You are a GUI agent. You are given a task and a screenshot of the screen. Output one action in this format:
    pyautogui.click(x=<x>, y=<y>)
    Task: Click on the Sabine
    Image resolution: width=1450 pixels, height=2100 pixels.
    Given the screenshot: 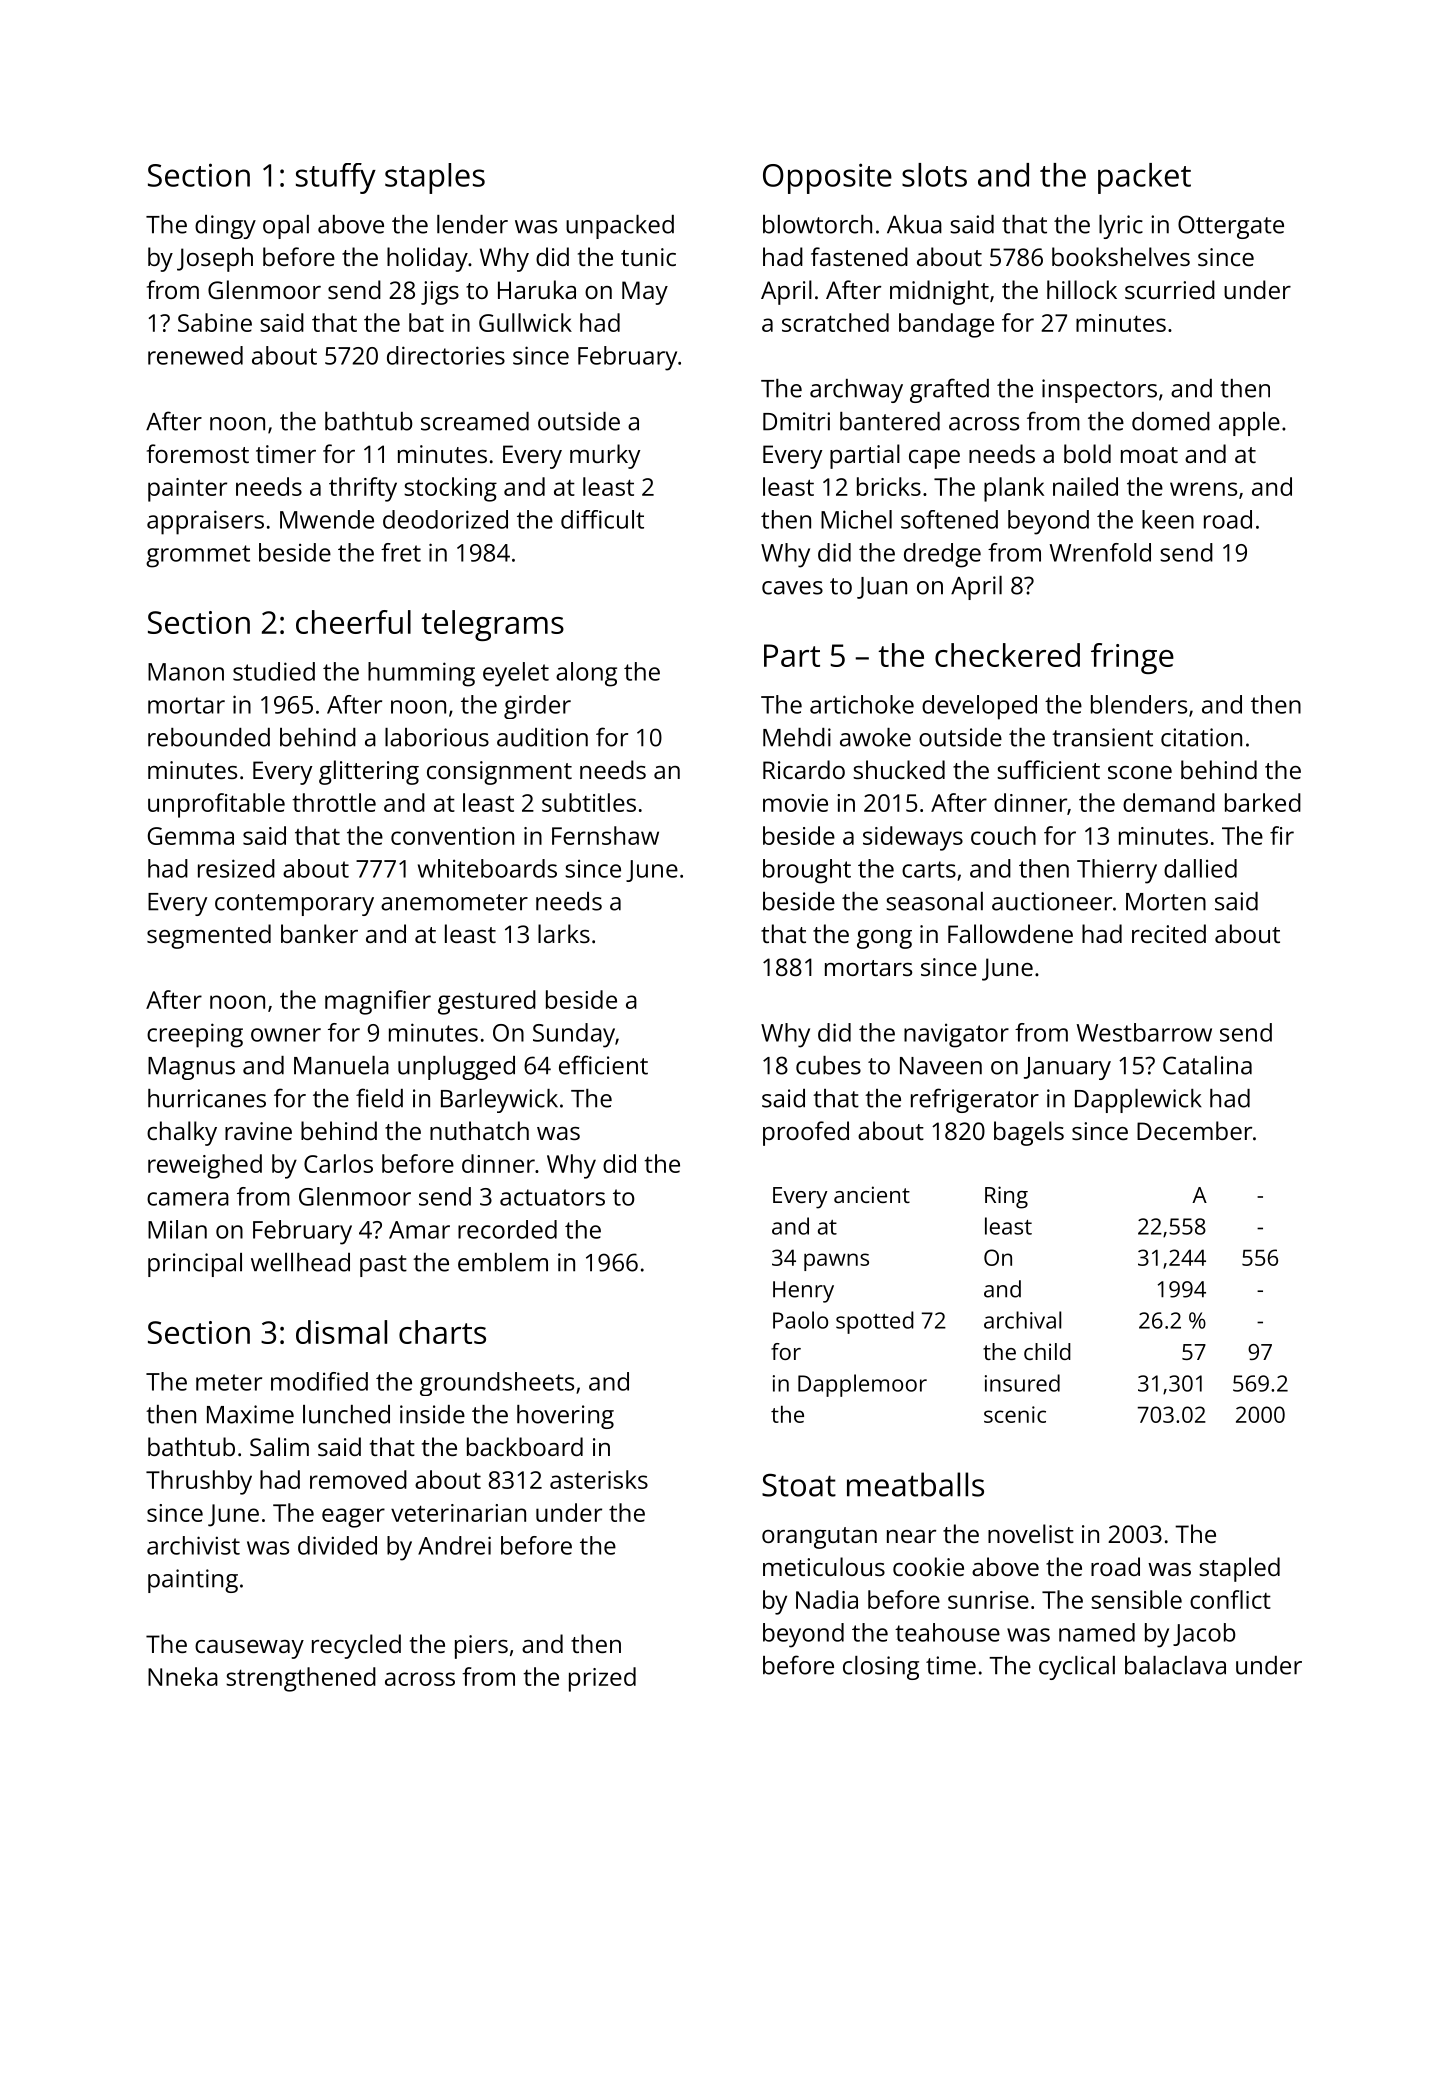 What is the action you would take?
    pyautogui.click(x=215, y=322)
